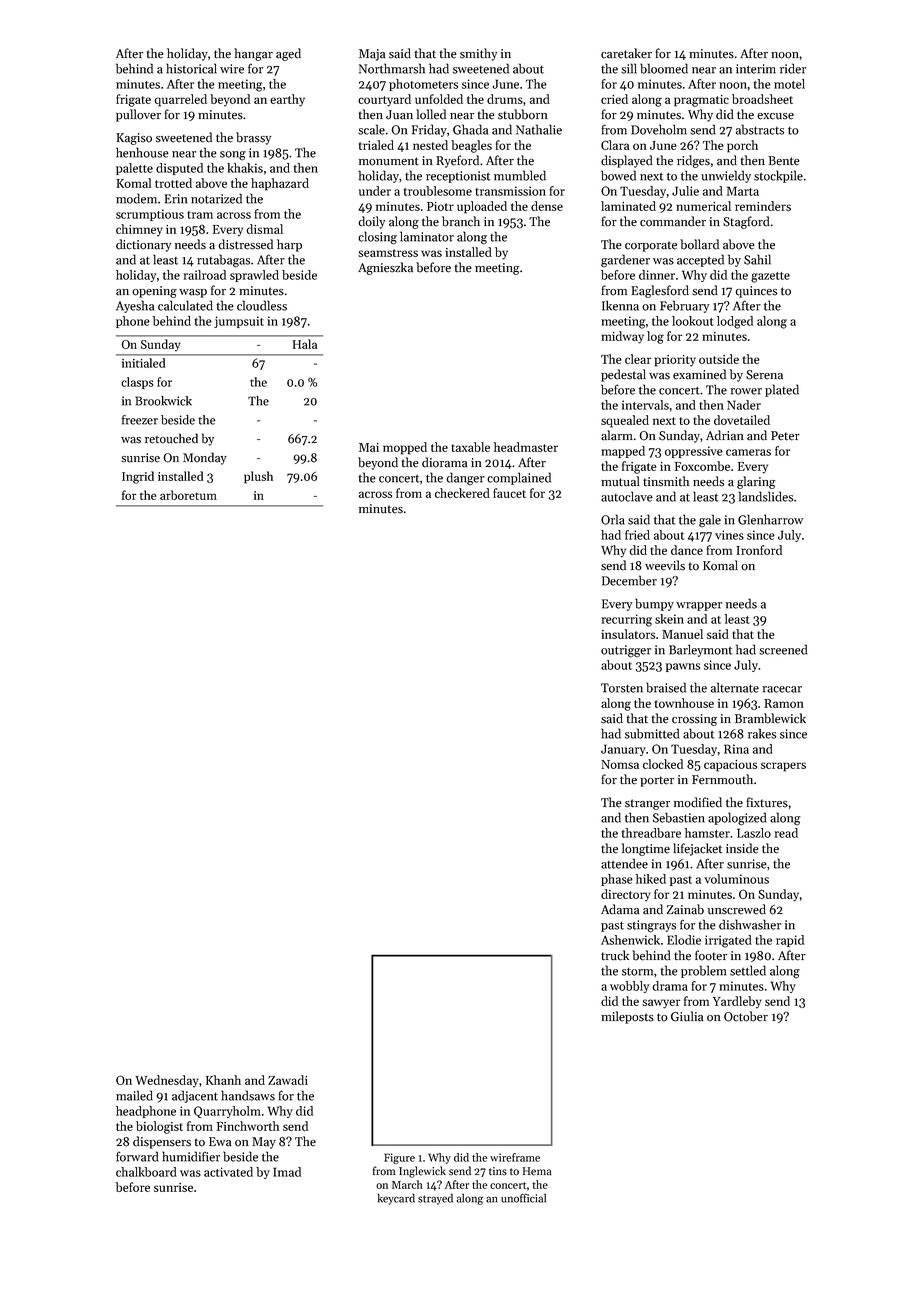 This page has width=924, height=1308. What do you see at coordinates (470, 447) in the page?
I see `taxable` at bounding box center [470, 447].
